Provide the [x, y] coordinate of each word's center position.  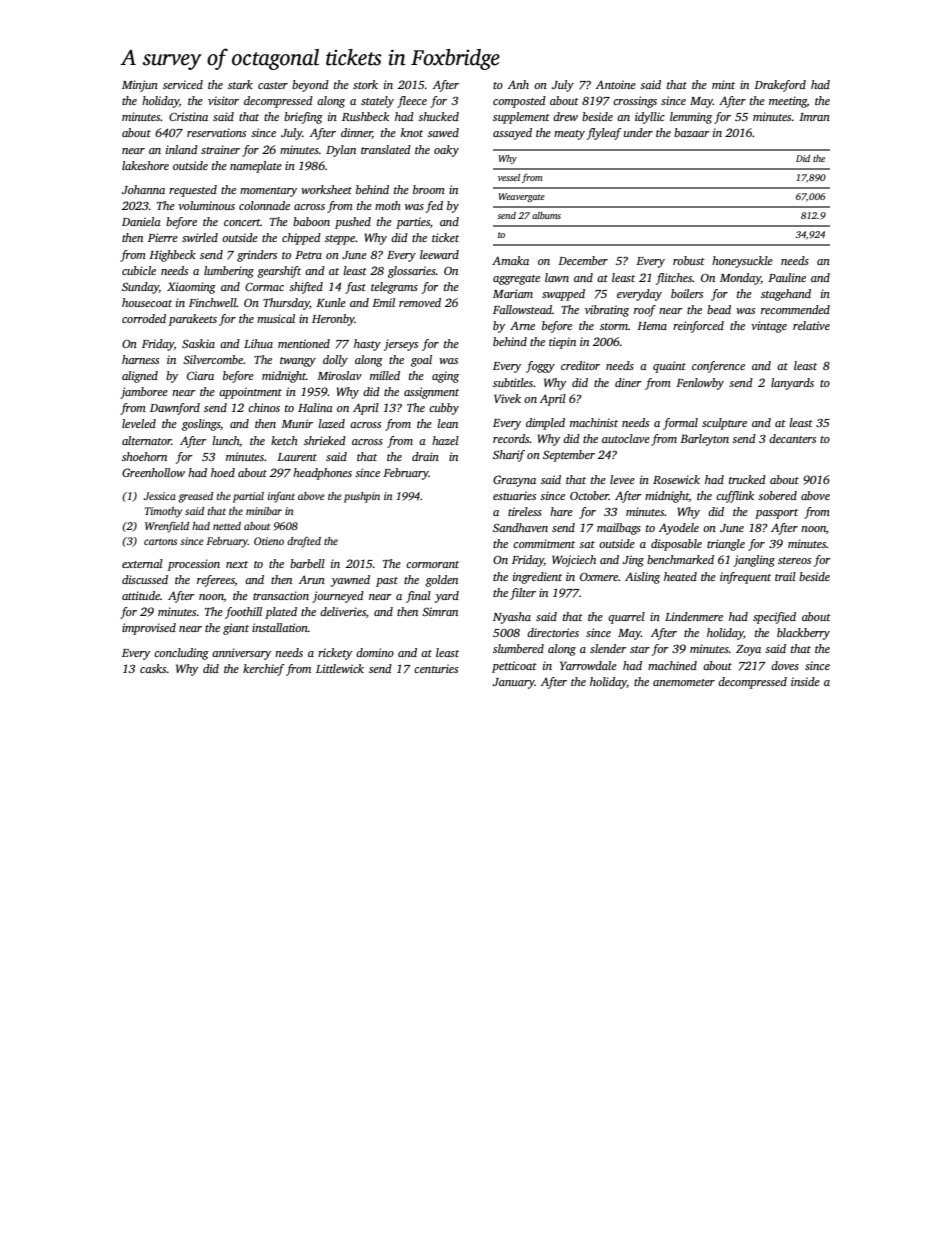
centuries [436, 668]
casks [153, 668]
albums [546, 215]
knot [412, 132]
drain [425, 456]
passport [776, 514]
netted [227, 526]
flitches [674, 279]
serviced [183, 84]
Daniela [141, 221]
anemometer [684, 682]
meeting [788, 102]
